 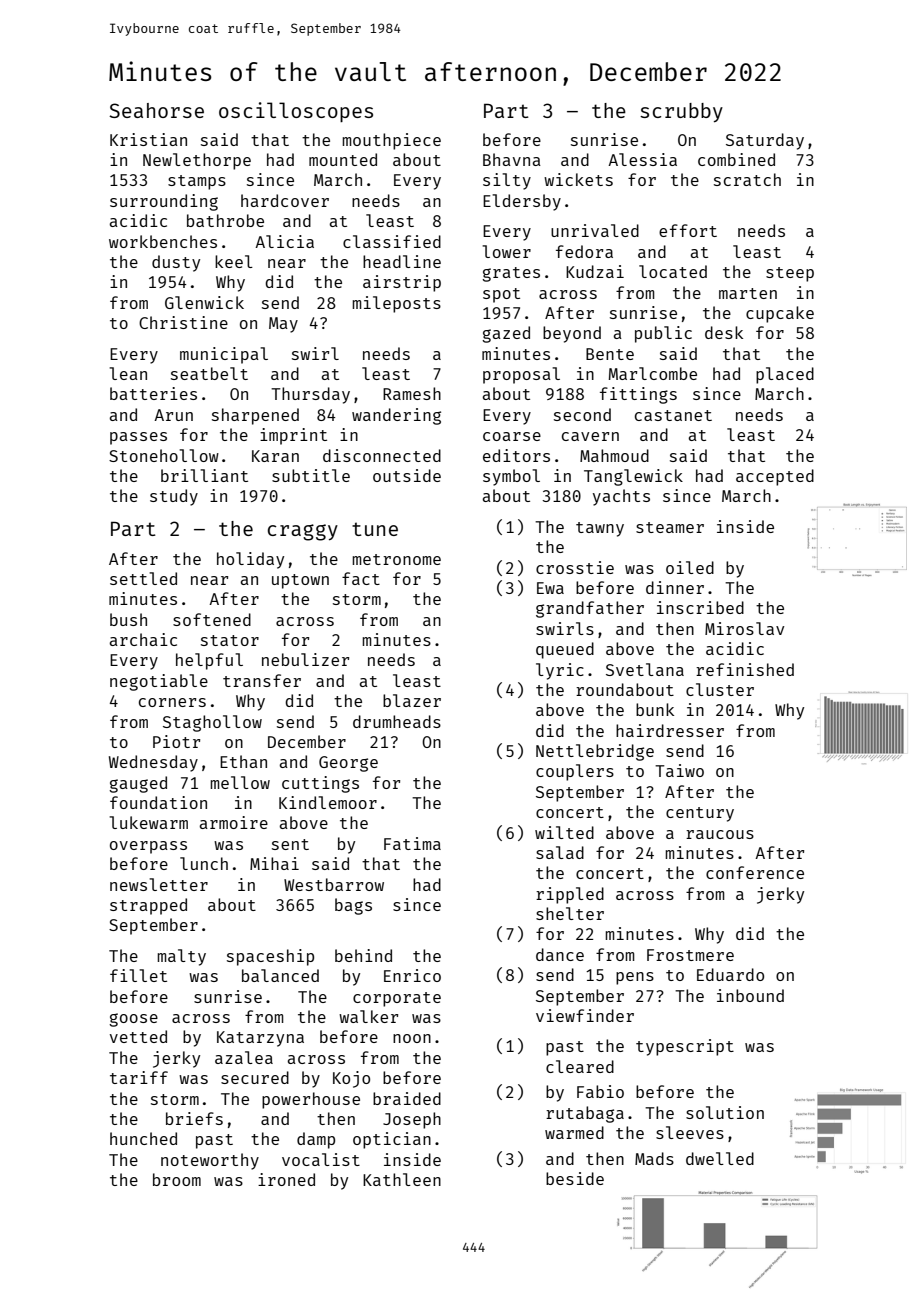 What do you see at coordinates (156, 110) in the screenshot?
I see `Seahorse` at bounding box center [156, 110].
